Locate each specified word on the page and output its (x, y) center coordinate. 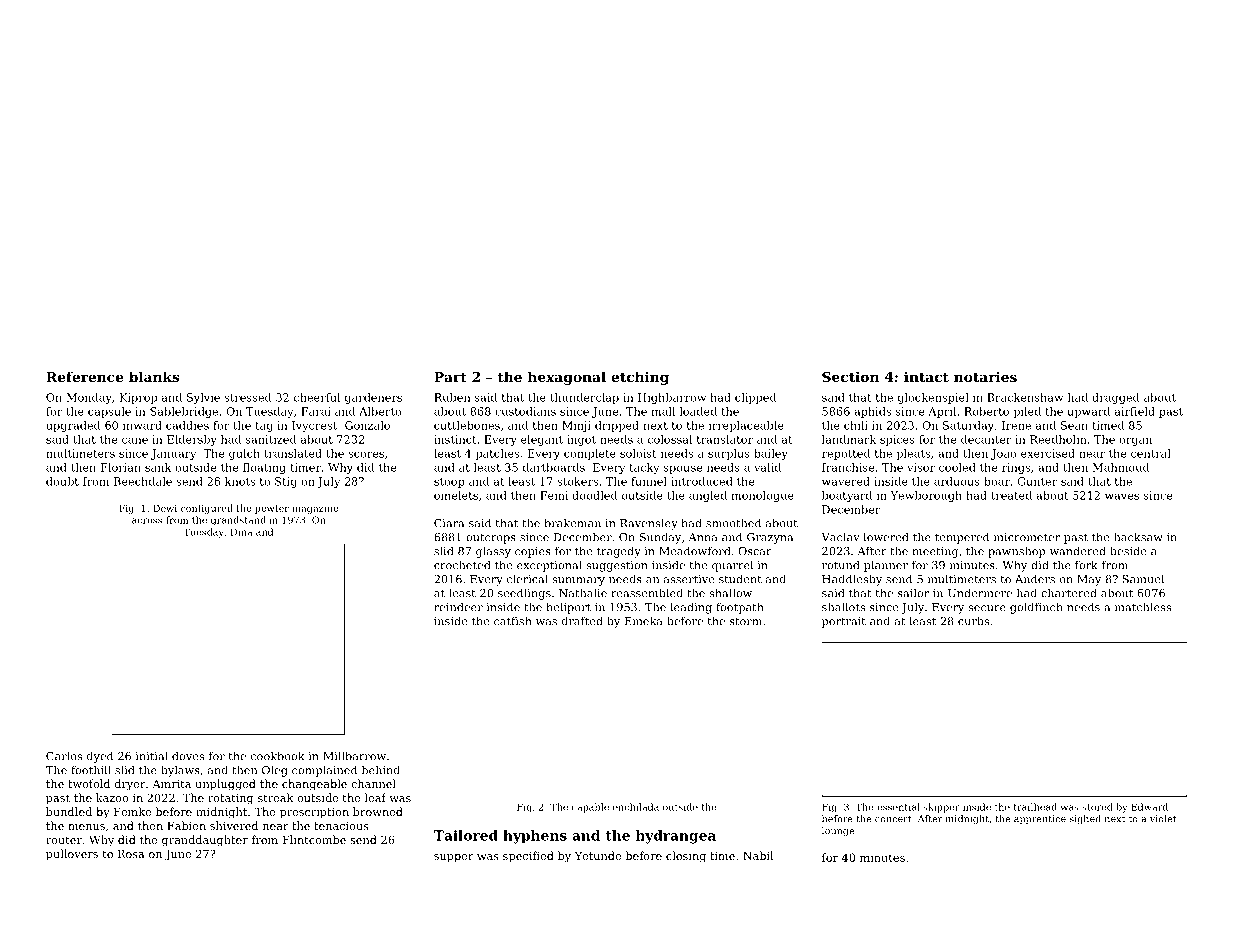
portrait (844, 622)
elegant (542, 440)
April (942, 412)
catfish (512, 621)
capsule (109, 412)
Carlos (64, 756)
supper (454, 858)
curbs (973, 621)
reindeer (458, 607)
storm (746, 621)
